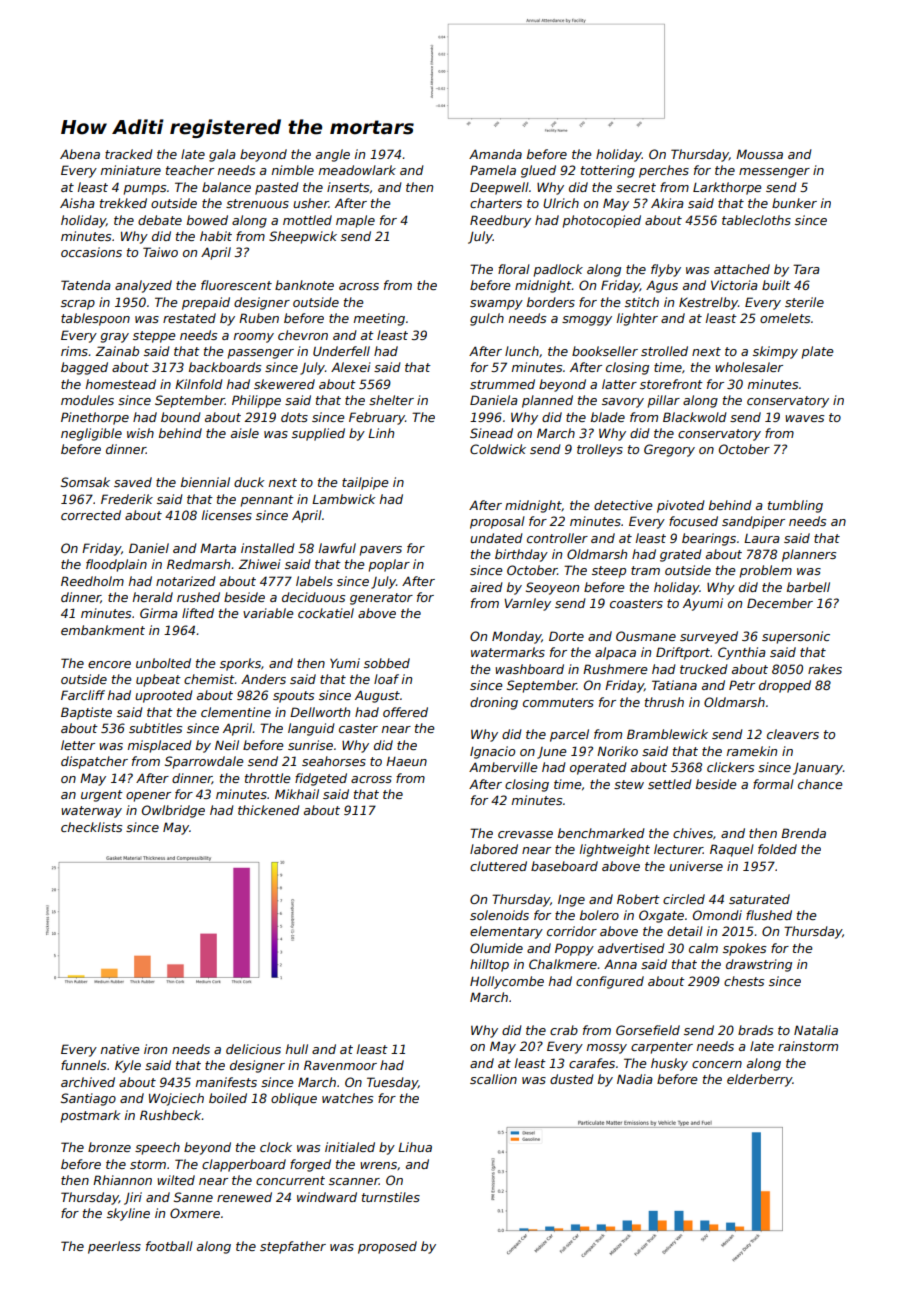 The width and height of the screenshot is (908, 1316). Describe the element at coordinates (766, 571) in the screenshot. I see `problem` at that location.
